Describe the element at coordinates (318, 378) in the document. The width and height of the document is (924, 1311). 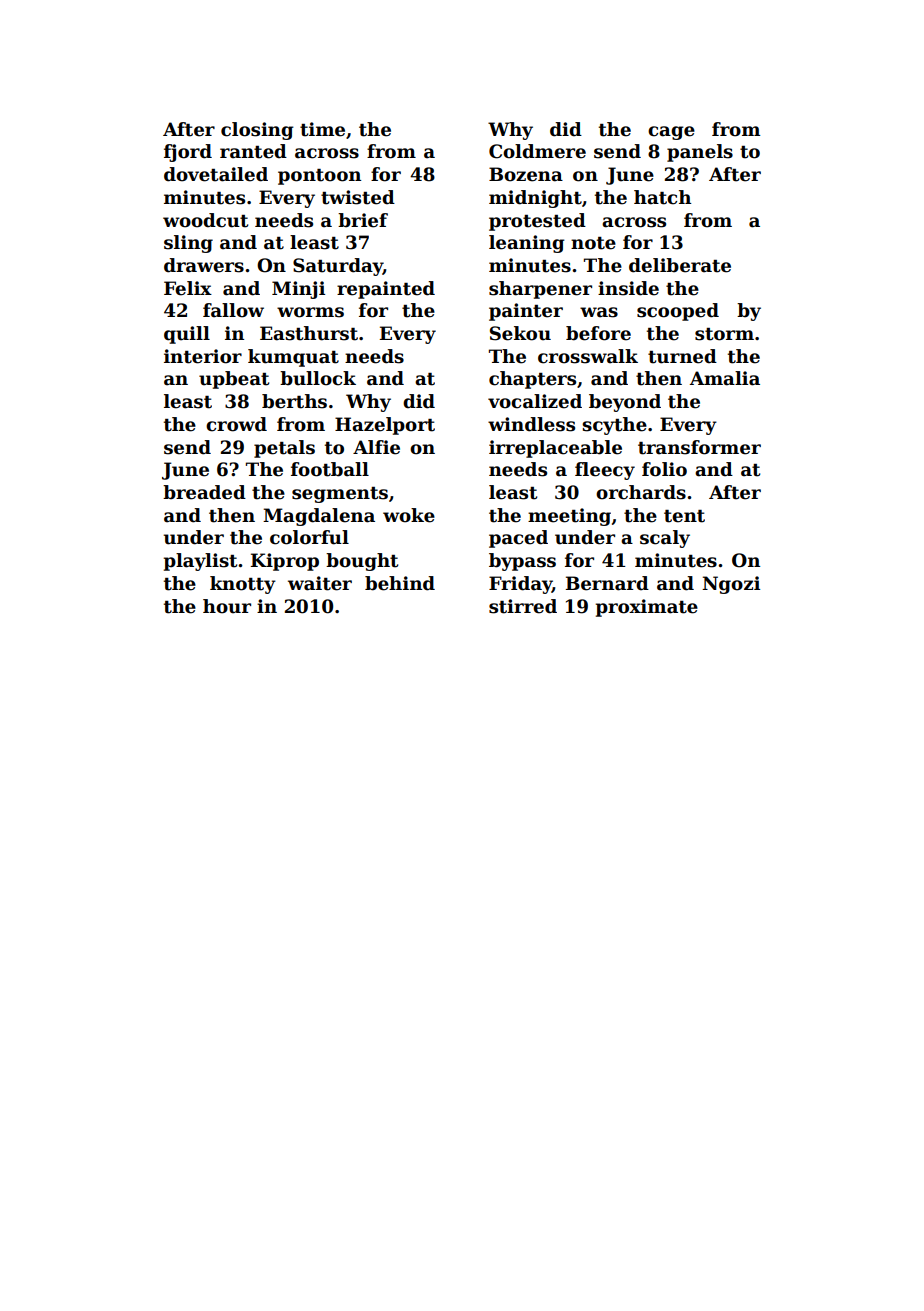
I see `bullock` at that location.
